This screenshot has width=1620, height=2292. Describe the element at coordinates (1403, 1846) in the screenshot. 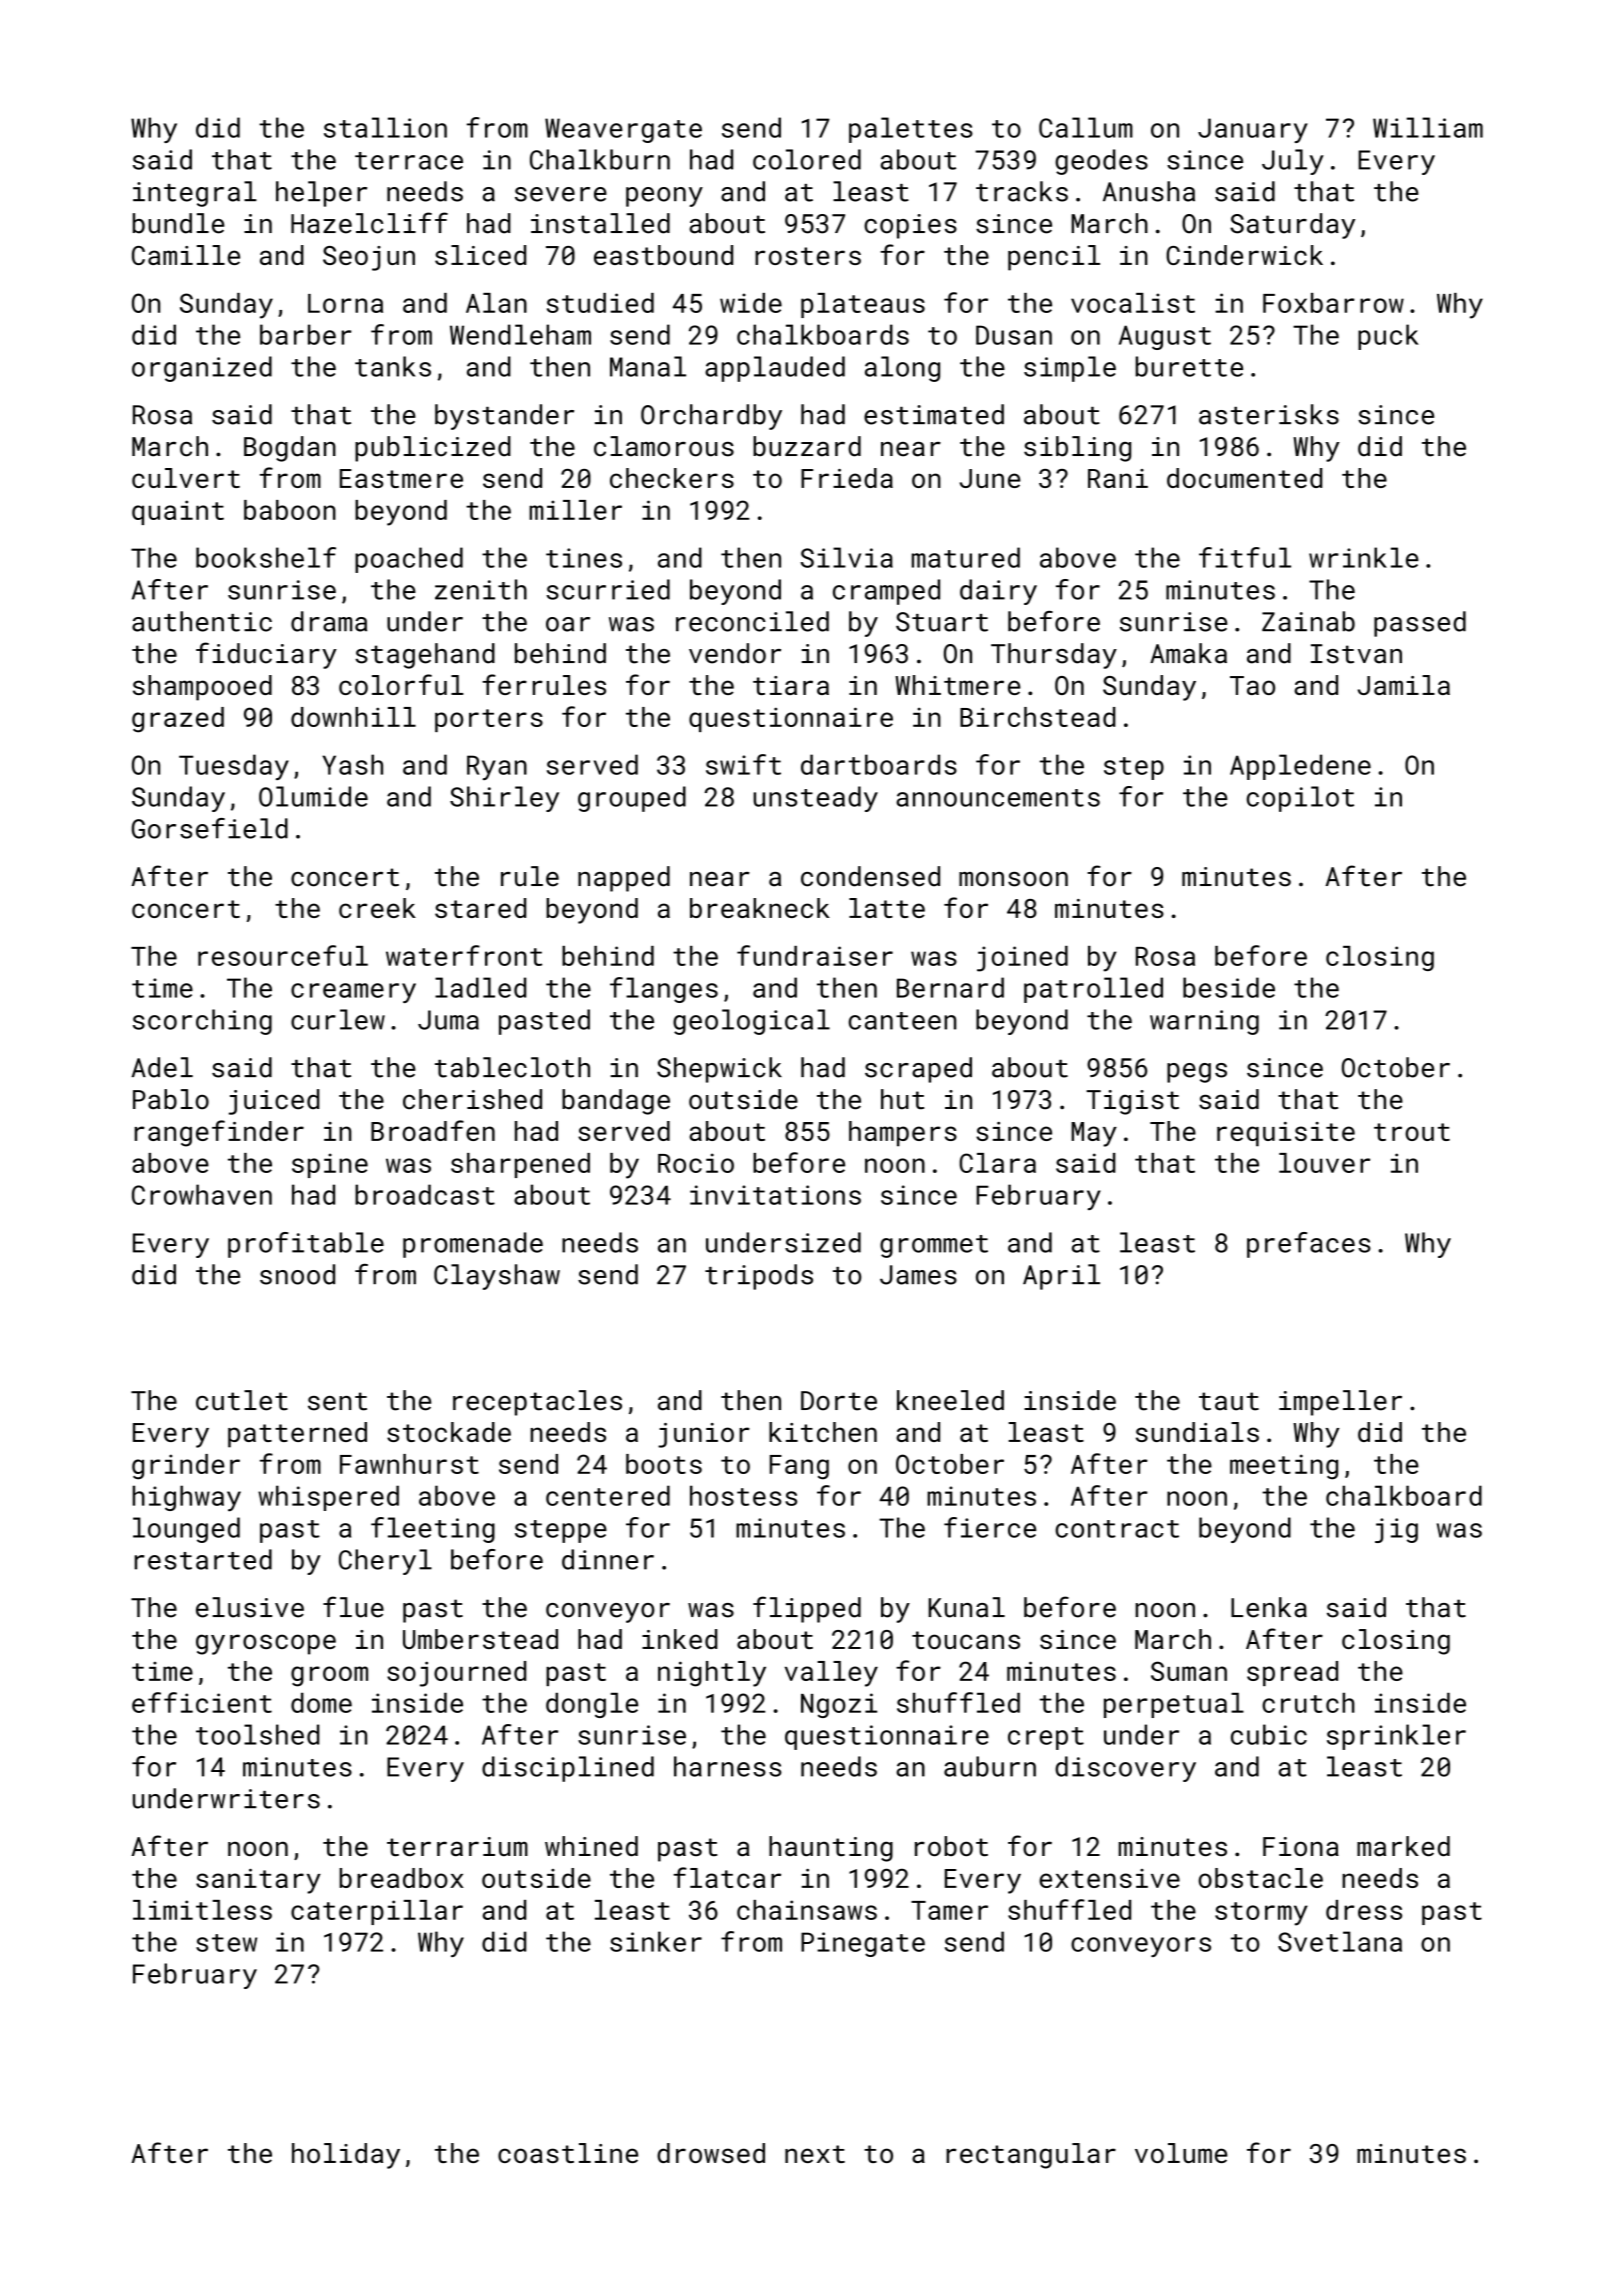

I see `marked` at that location.
